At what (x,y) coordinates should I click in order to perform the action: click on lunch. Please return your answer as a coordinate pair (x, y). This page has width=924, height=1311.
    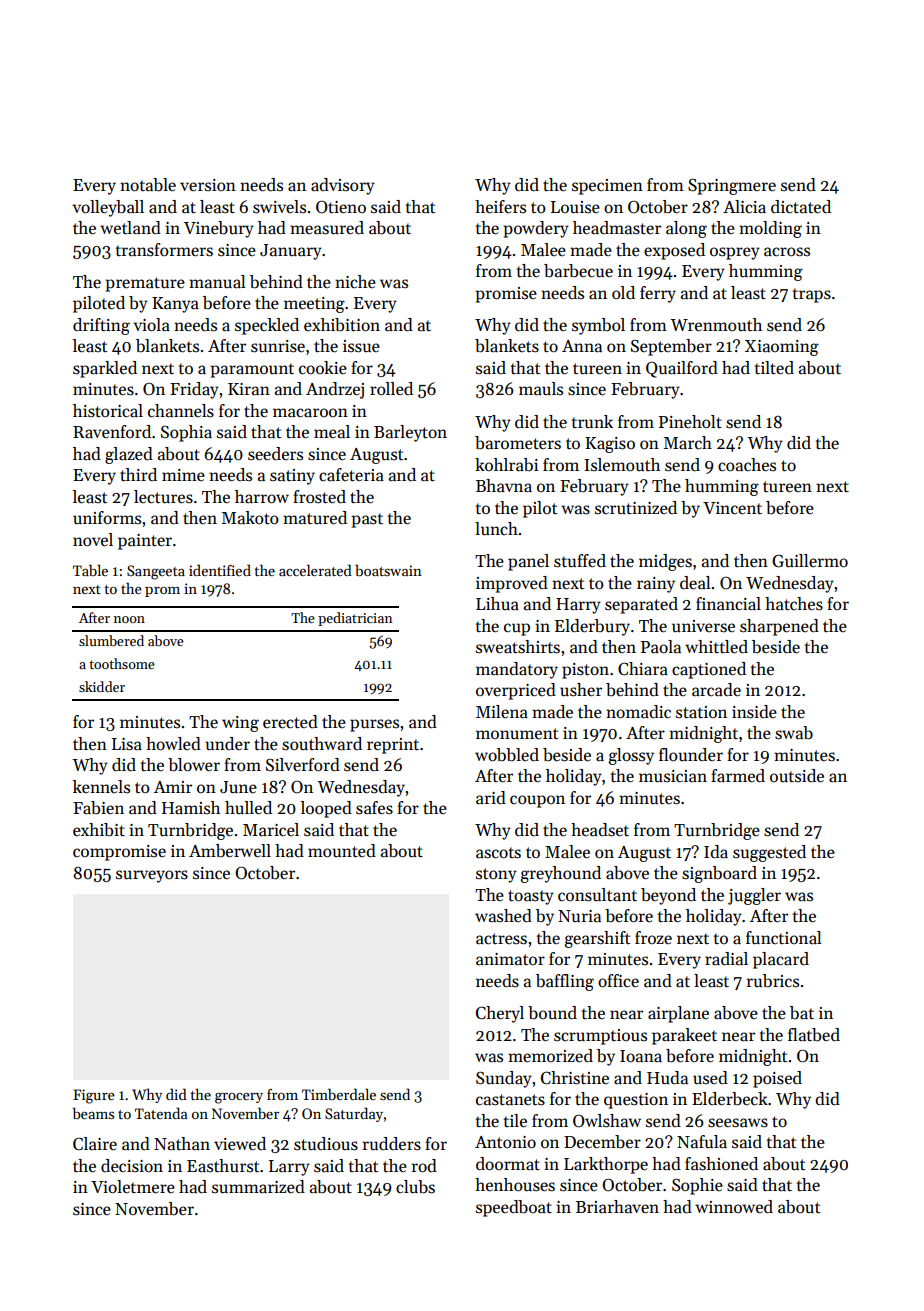
    Looking at the image, I should click on (496, 529).
